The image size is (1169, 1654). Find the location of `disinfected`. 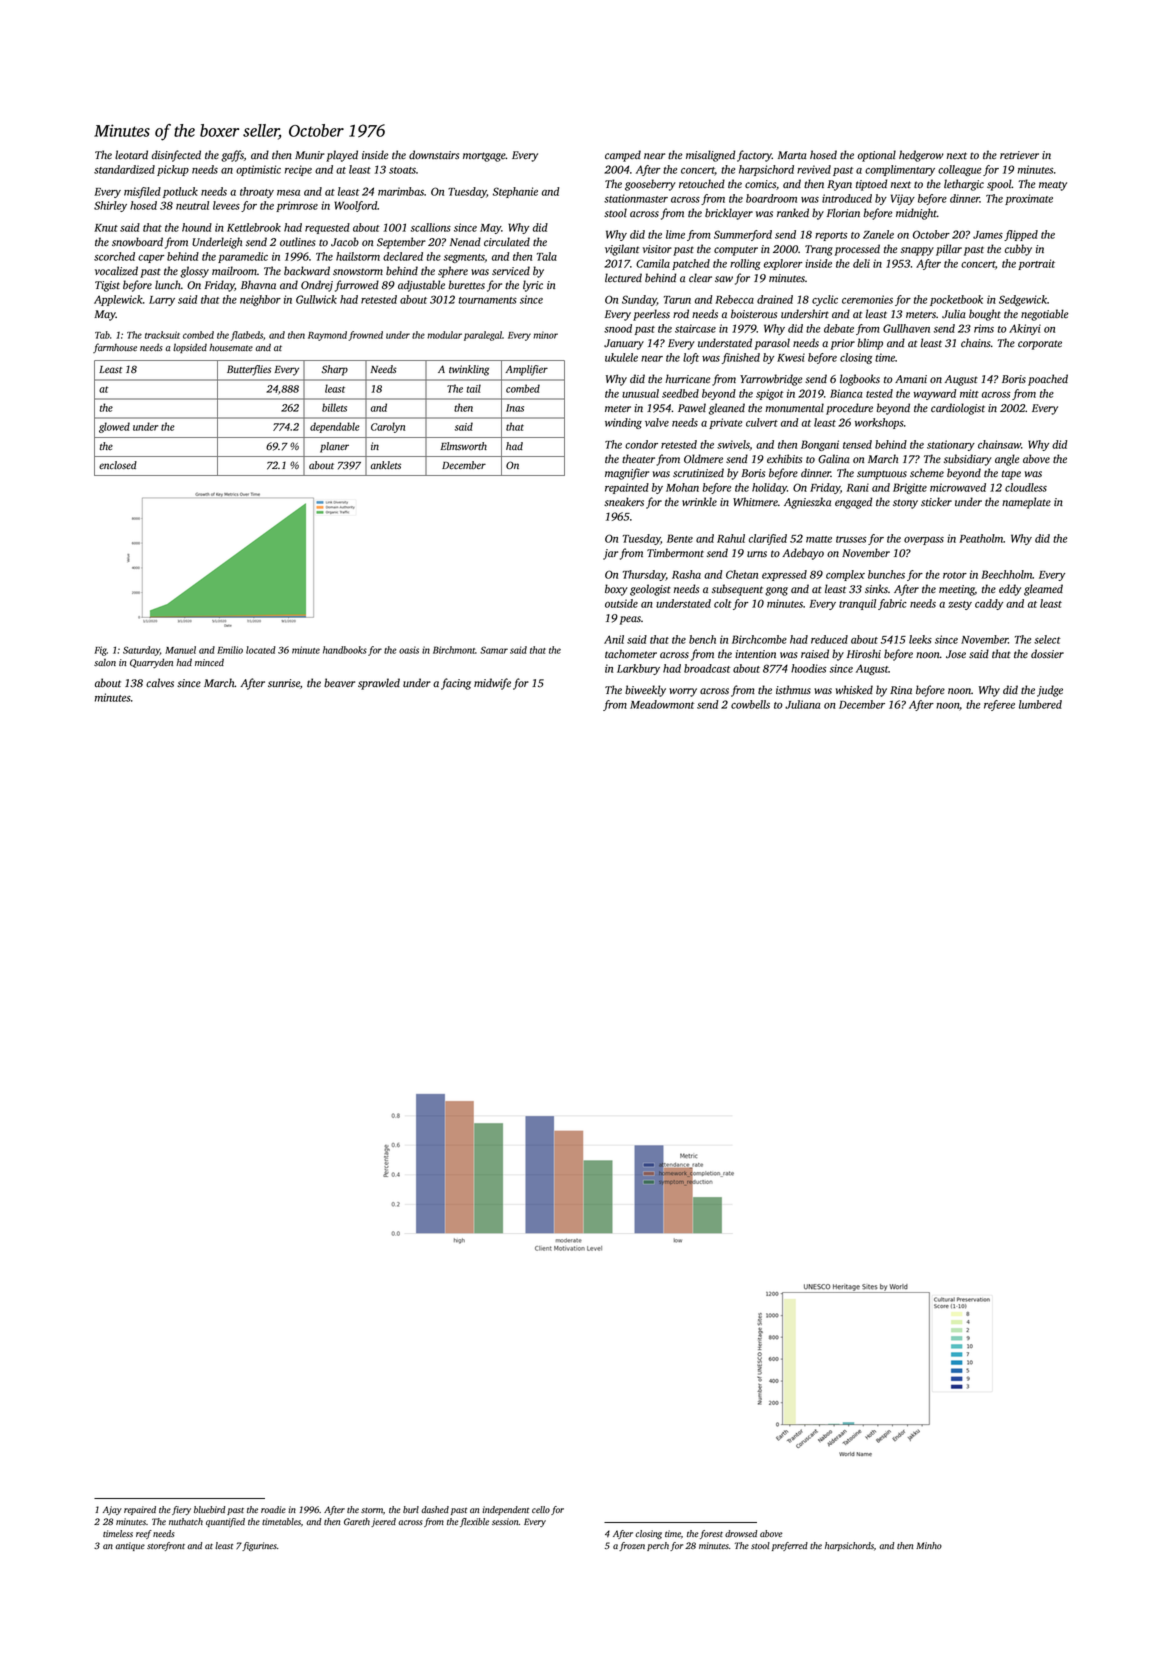

disinfected is located at coordinates (176, 156).
